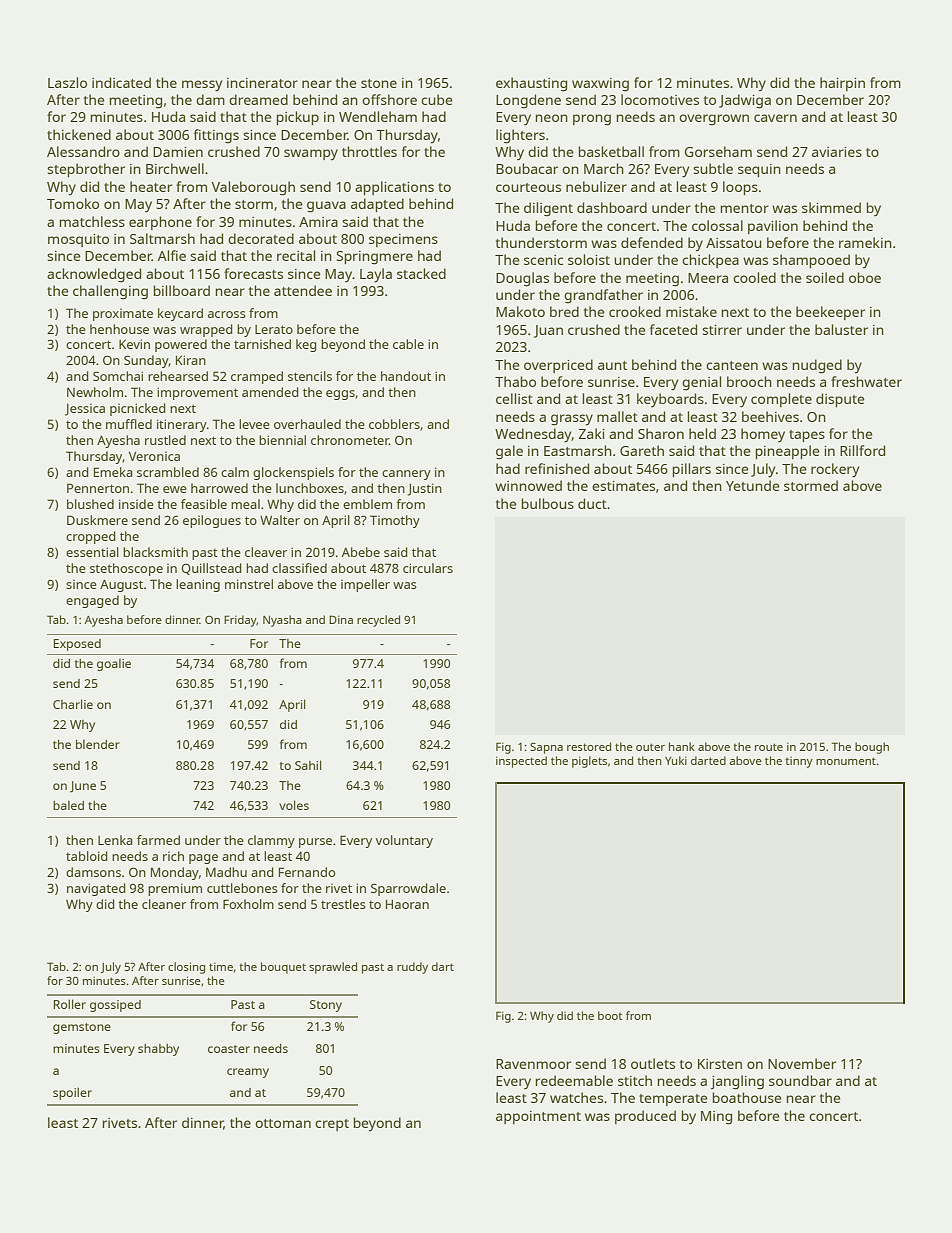 The width and height of the screenshot is (952, 1233). I want to click on Tomoko, so click(73, 203).
